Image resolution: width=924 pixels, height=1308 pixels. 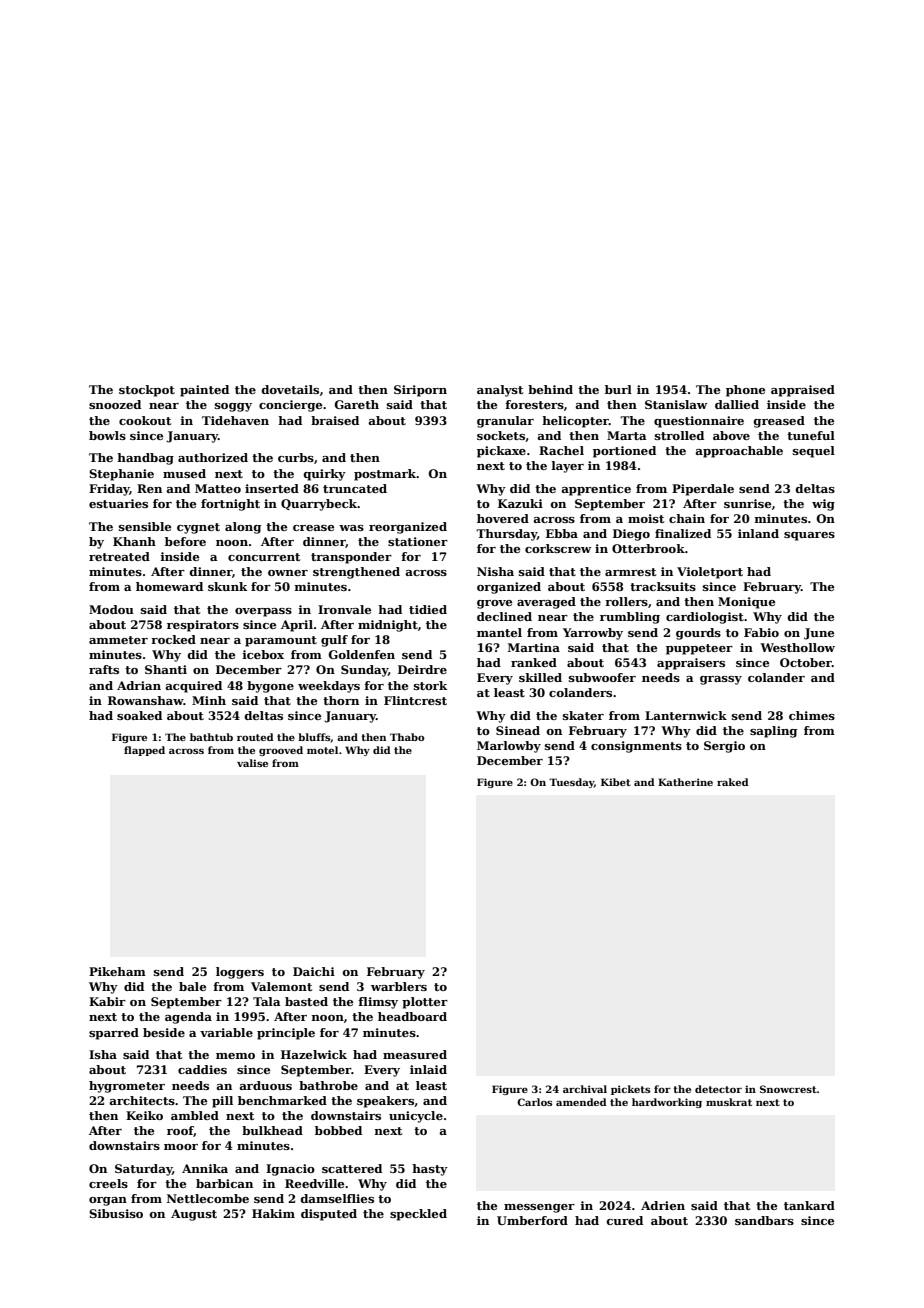 What do you see at coordinates (499, 632) in the screenshot?
I see `mantel` at bounding box center [499, 632].
